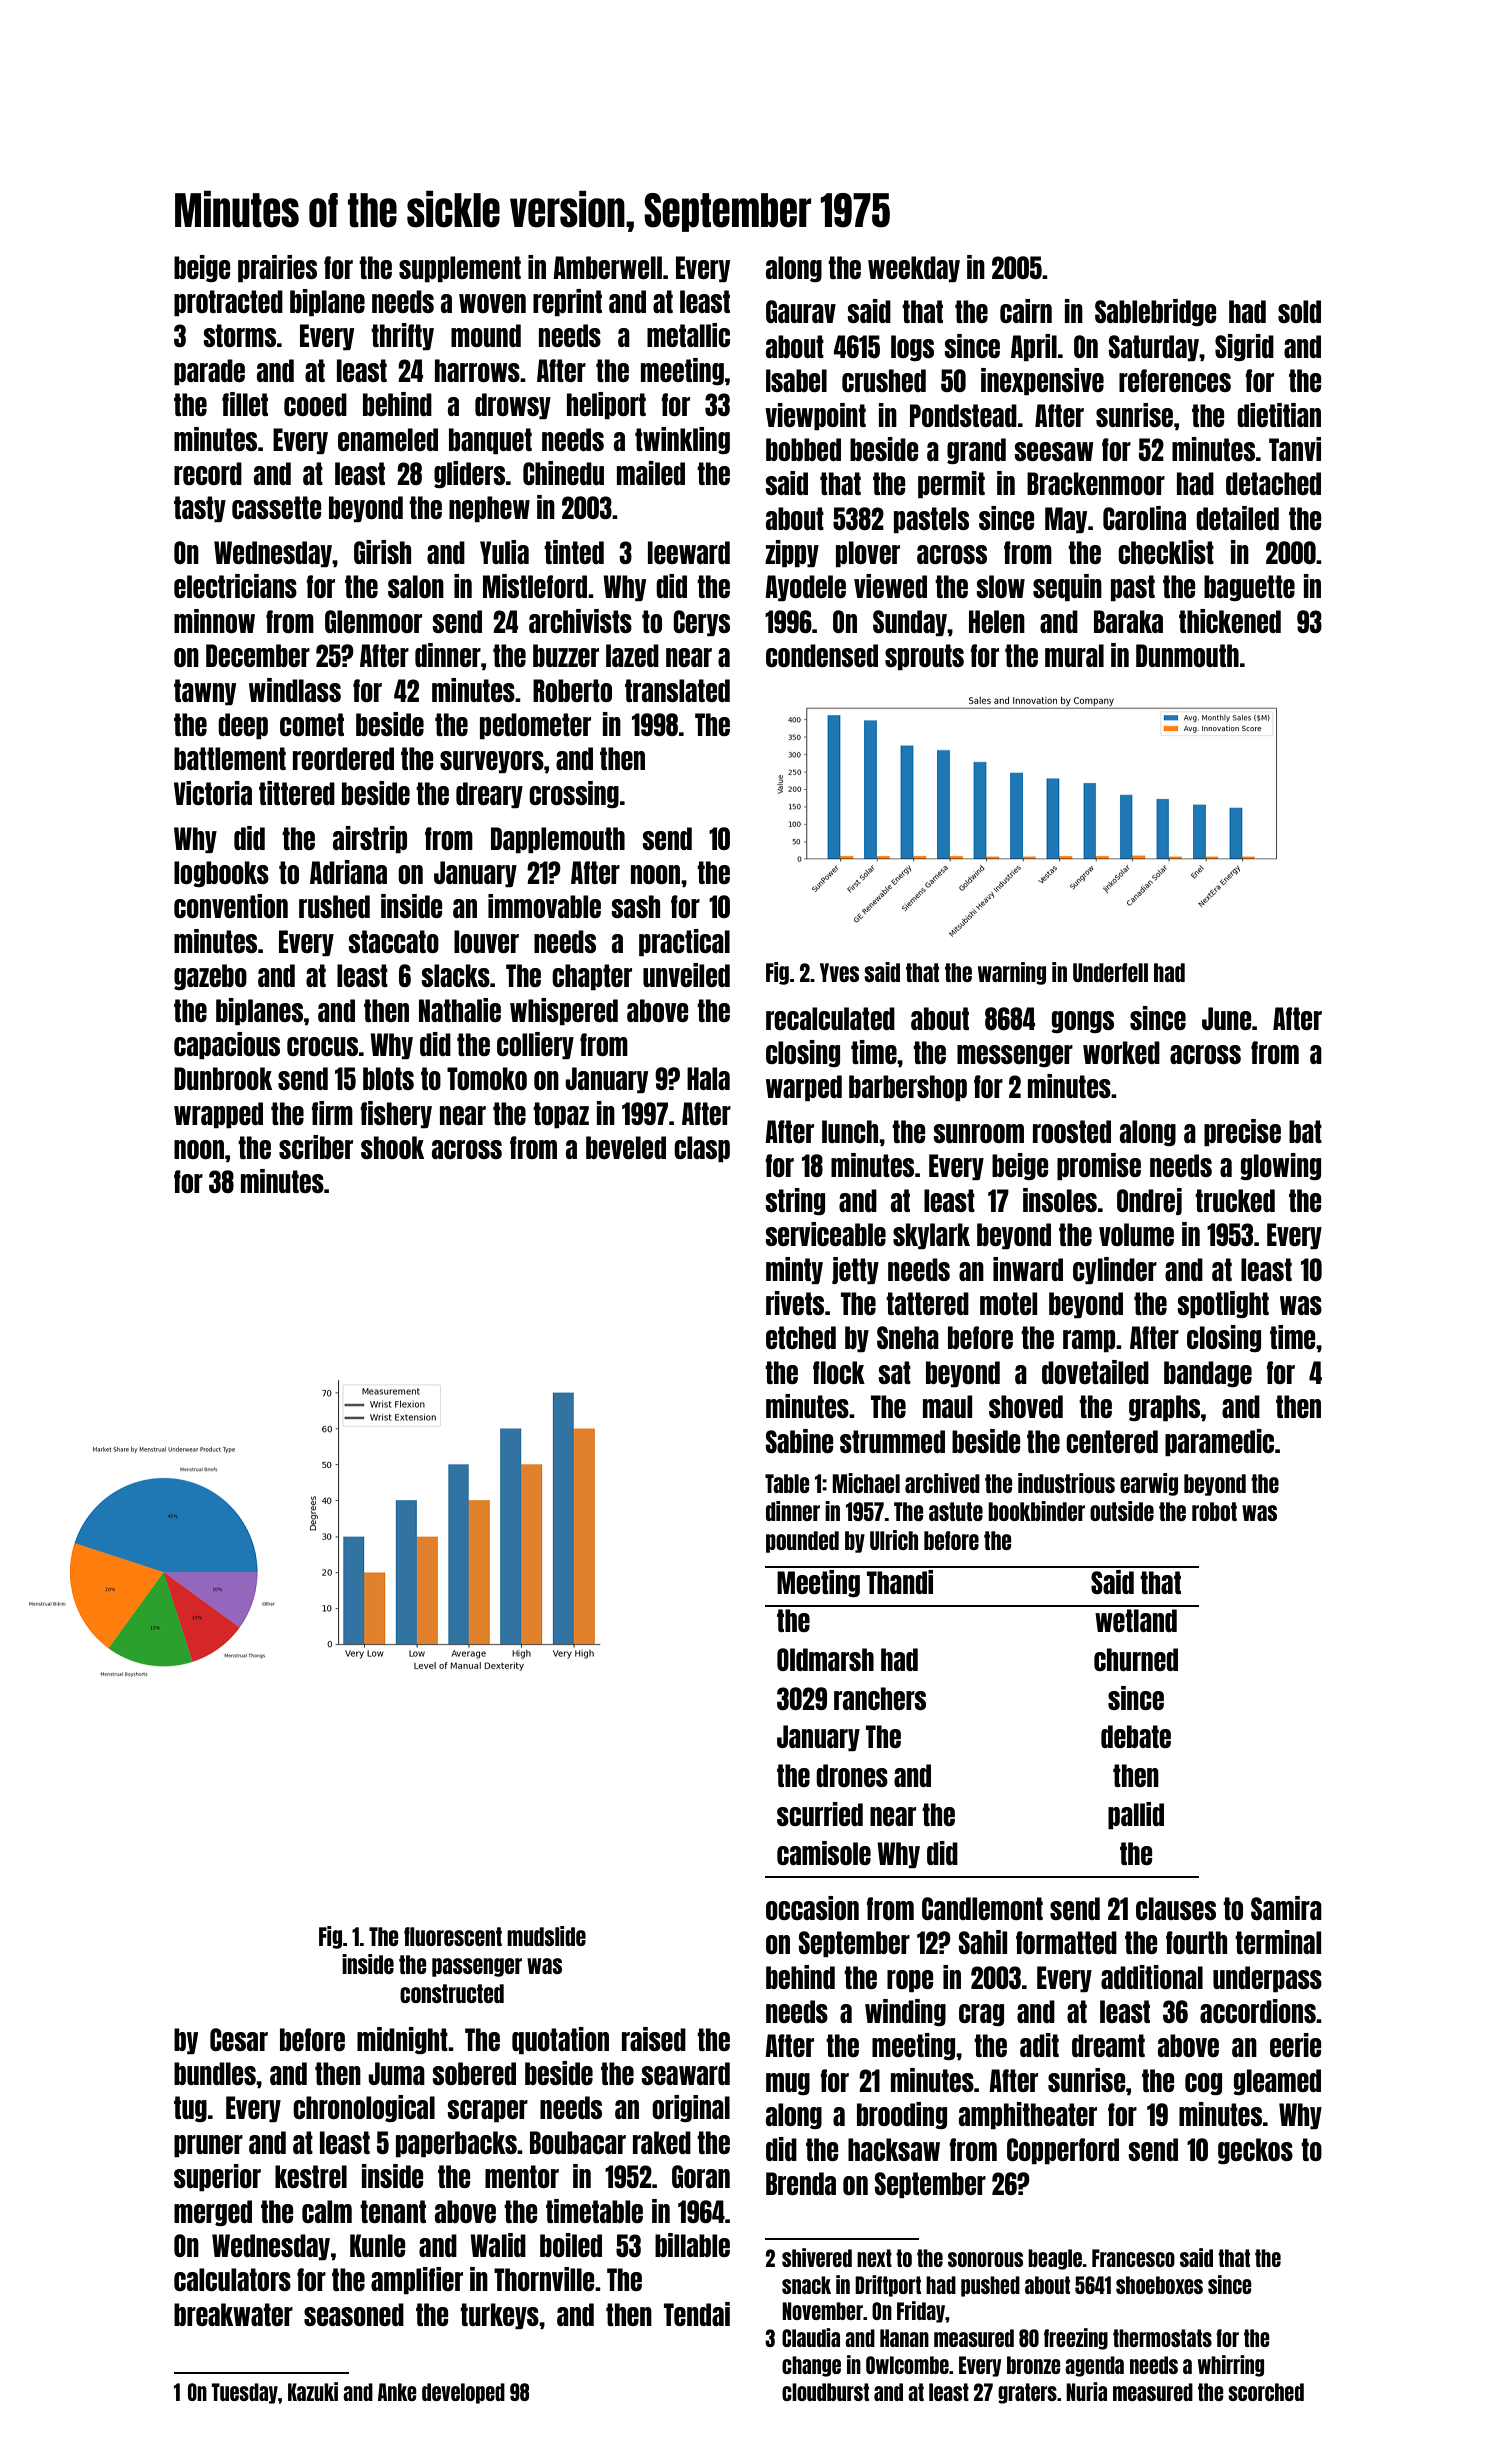 The width and height of the screenshot is (1496, 2464). What do you see at coordinates (1159, 2285) in the screenshot?
I see `shoeboxes` at bounding box center [1159, 2285].
